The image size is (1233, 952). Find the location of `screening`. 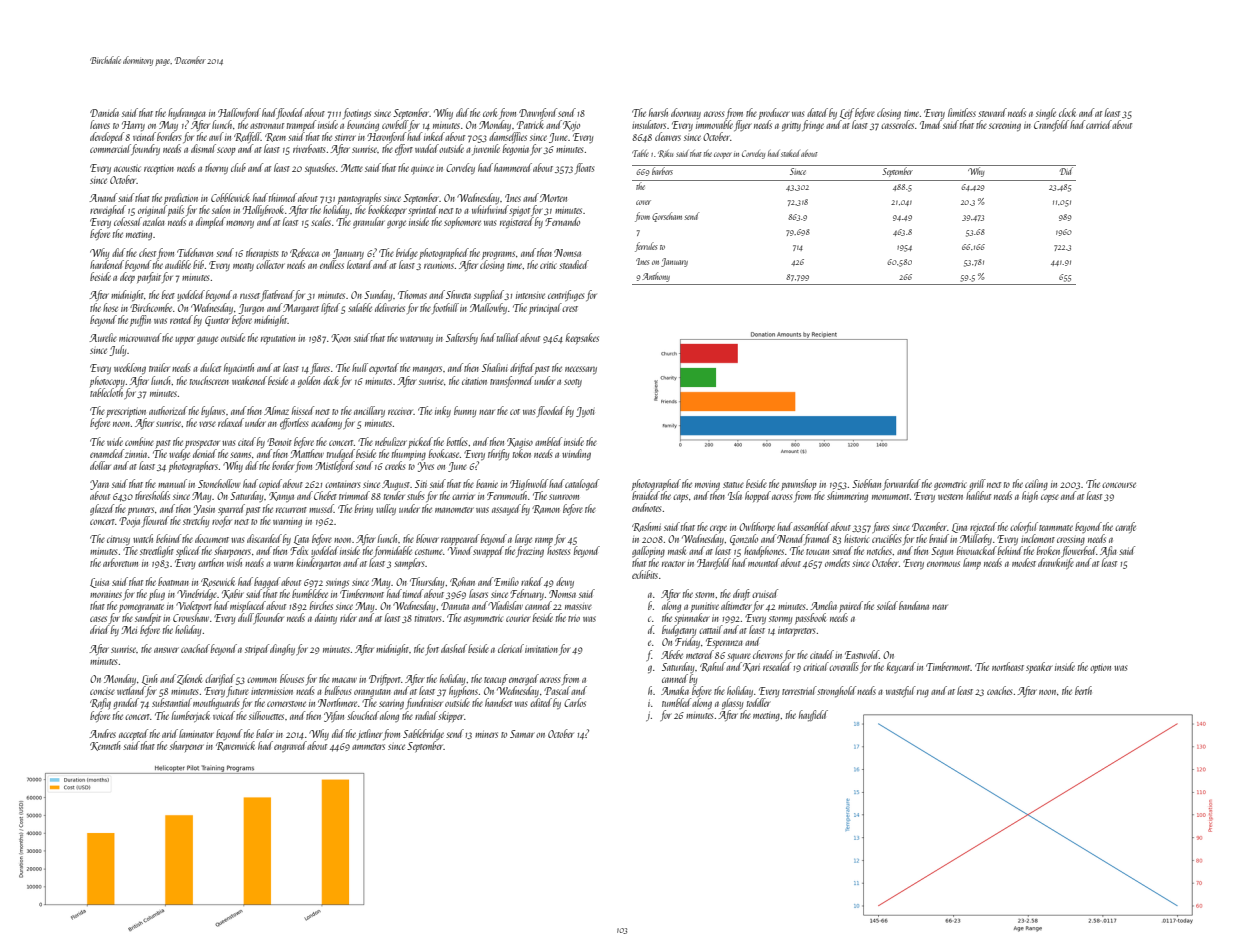

screening is located at coordinates (1005, 127).
